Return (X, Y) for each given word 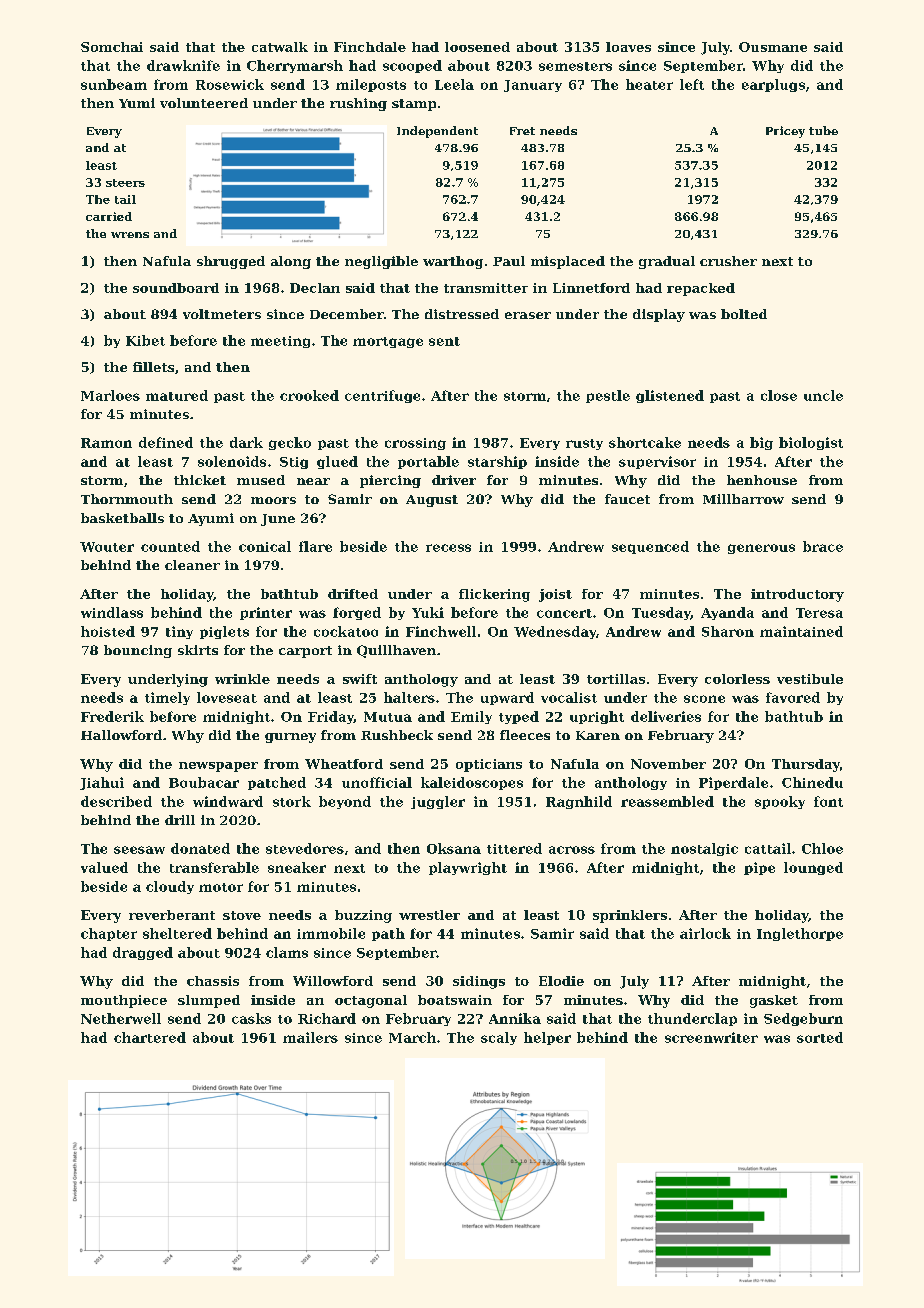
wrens (130, 235)
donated (200, 848)
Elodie (561, 981)
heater (649, 84)
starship (497, 462)
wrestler (429, 915)
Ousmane (773, 47)
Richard (327, 1018)
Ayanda (727, 613)
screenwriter (711, 1037)
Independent (437, 132)
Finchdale (370, 47)
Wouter (107, 547)
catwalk (280, 47)
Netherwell (121, 1018)
